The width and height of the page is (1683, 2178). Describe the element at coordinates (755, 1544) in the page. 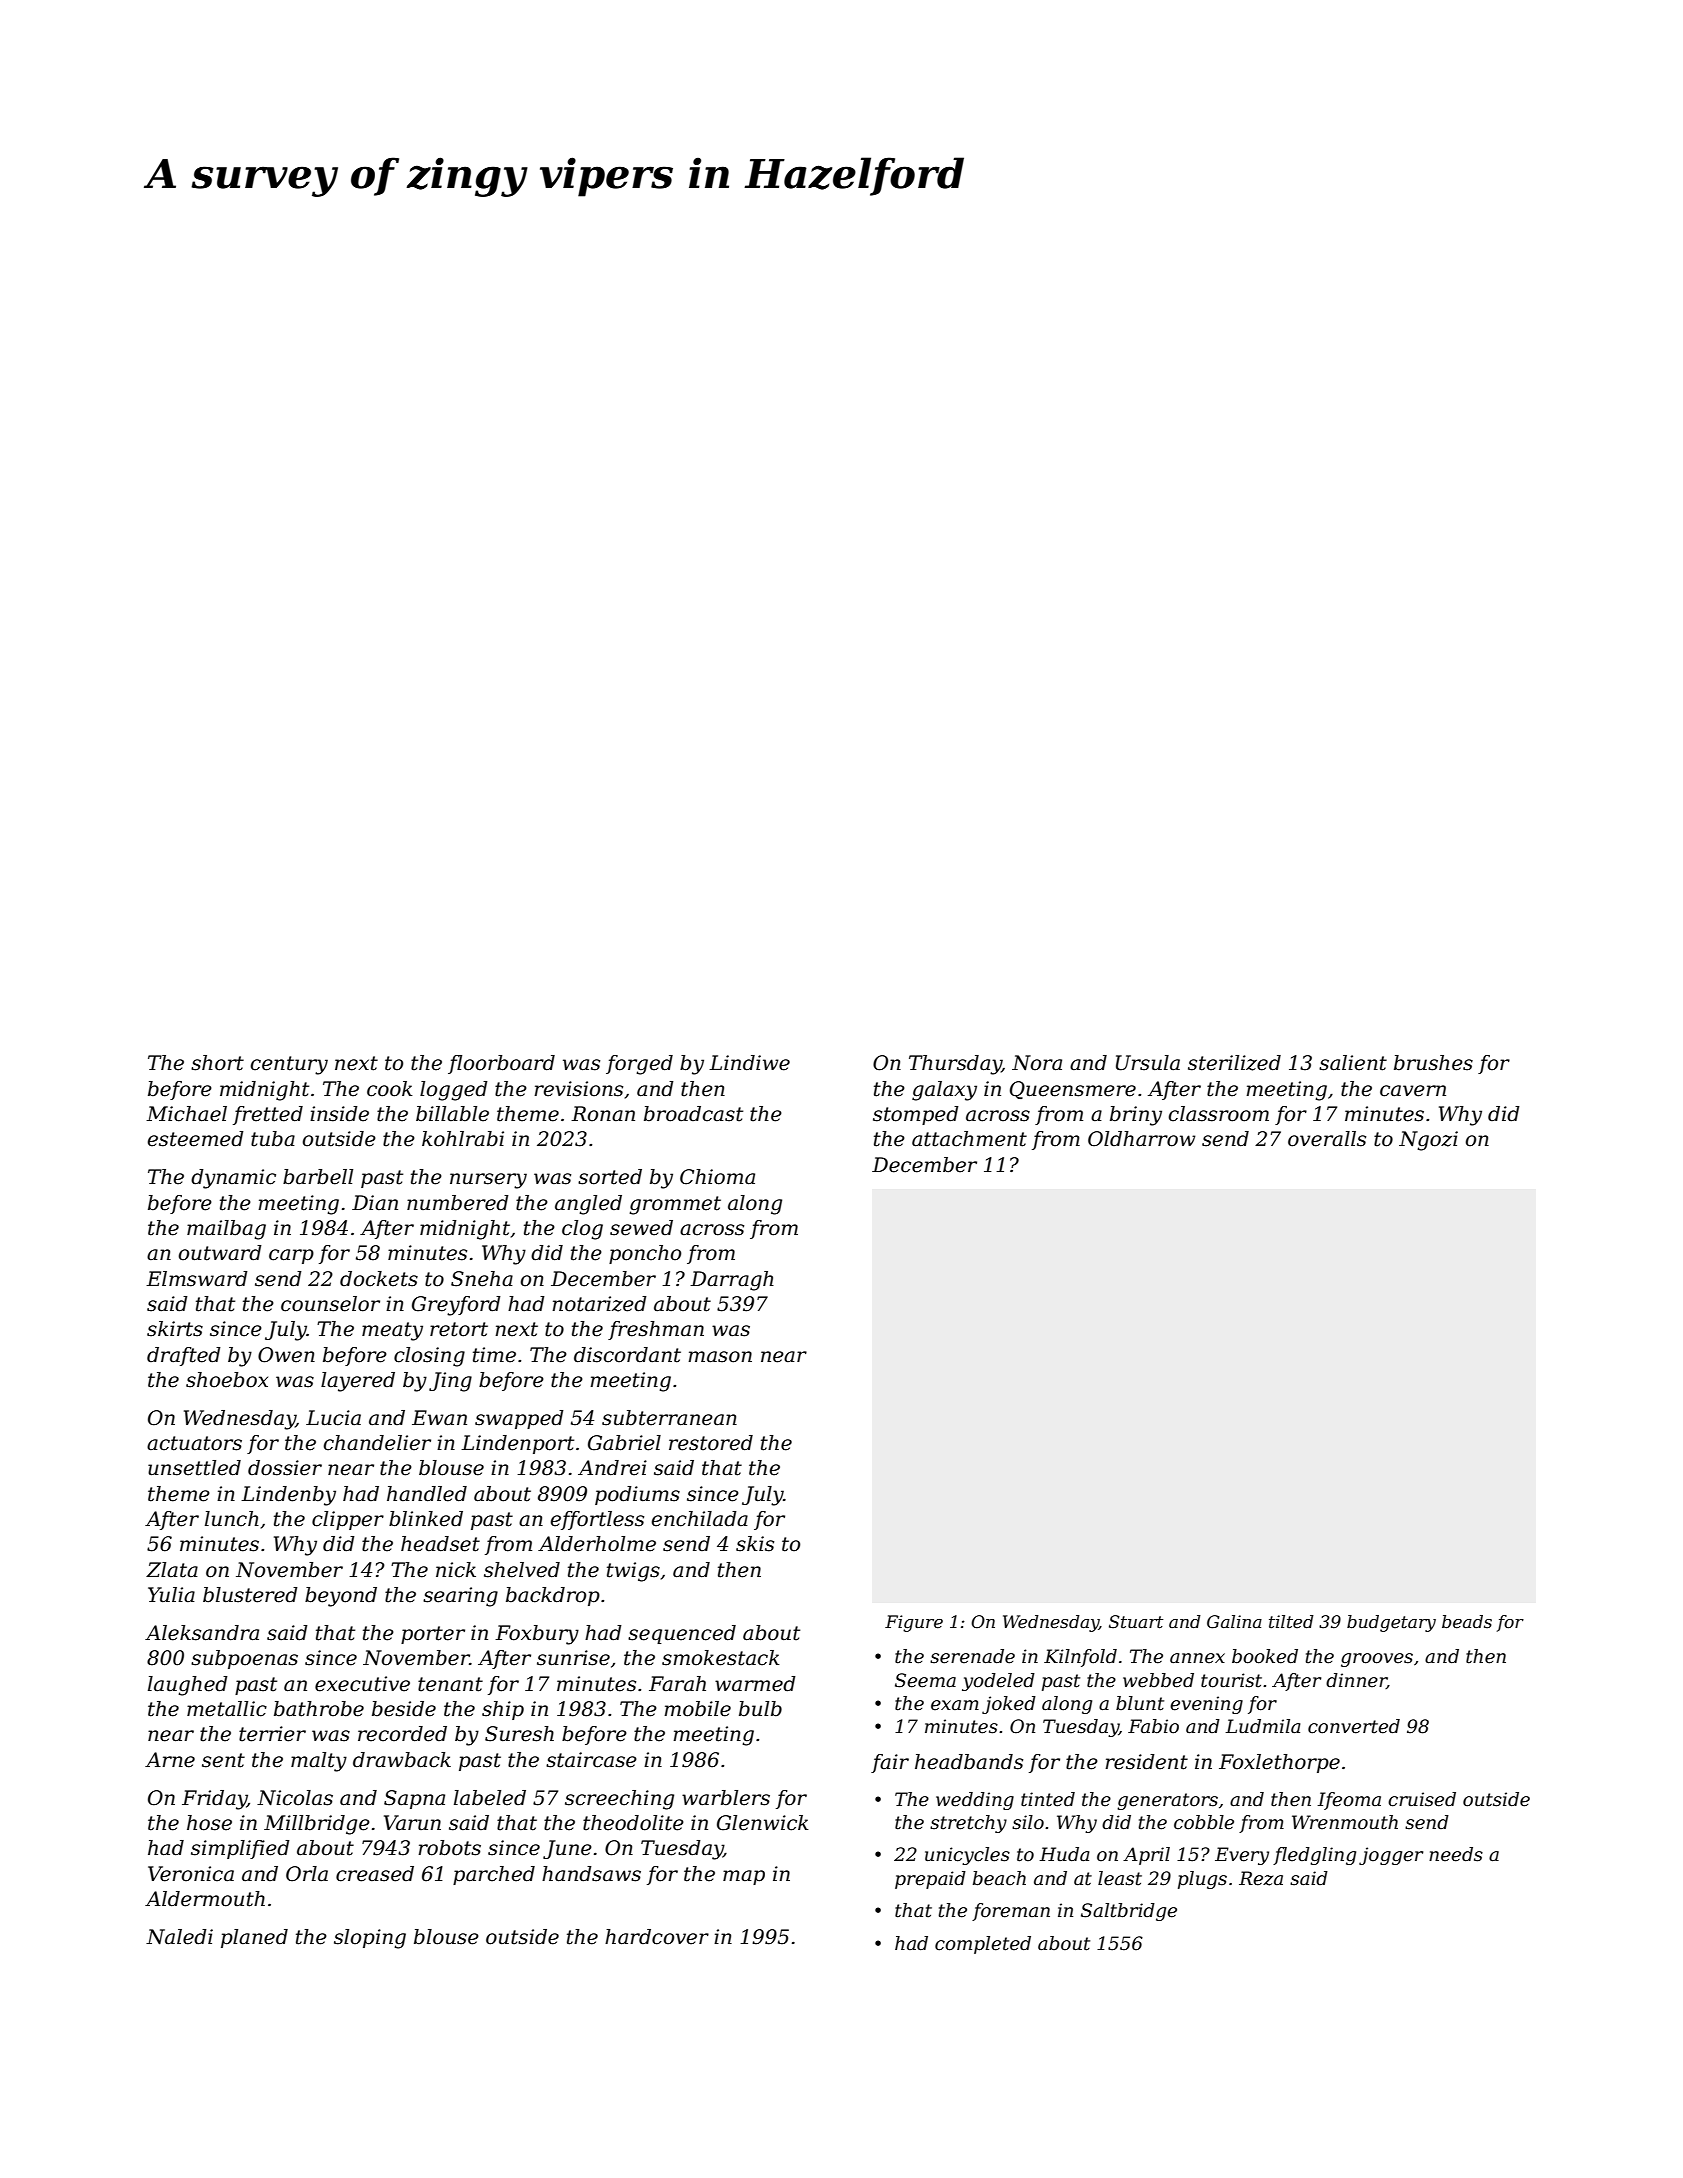

I see `skis` at that location.
